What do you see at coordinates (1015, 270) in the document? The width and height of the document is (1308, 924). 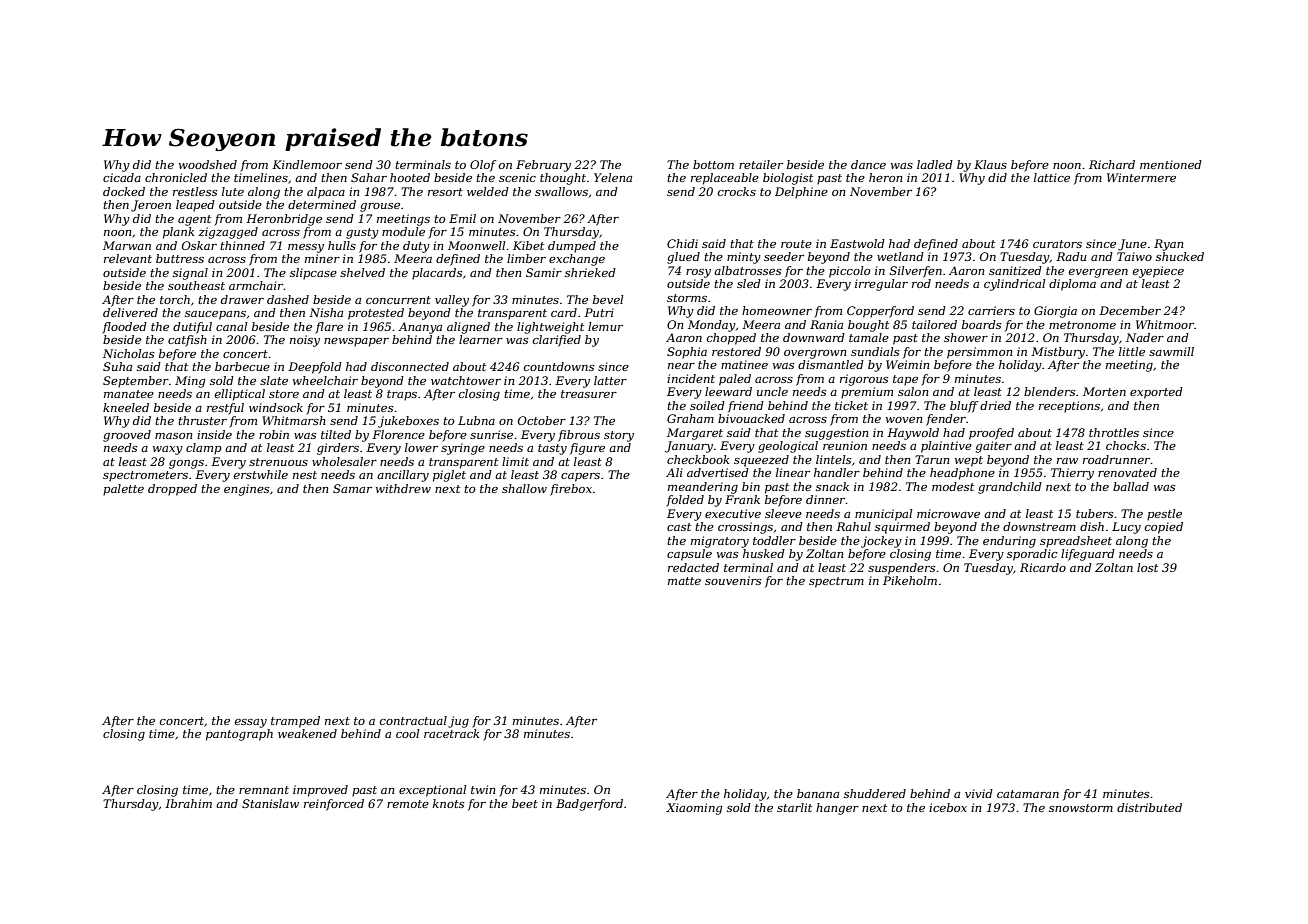 I see `sanitized` at bounding box center [1015, 270].
